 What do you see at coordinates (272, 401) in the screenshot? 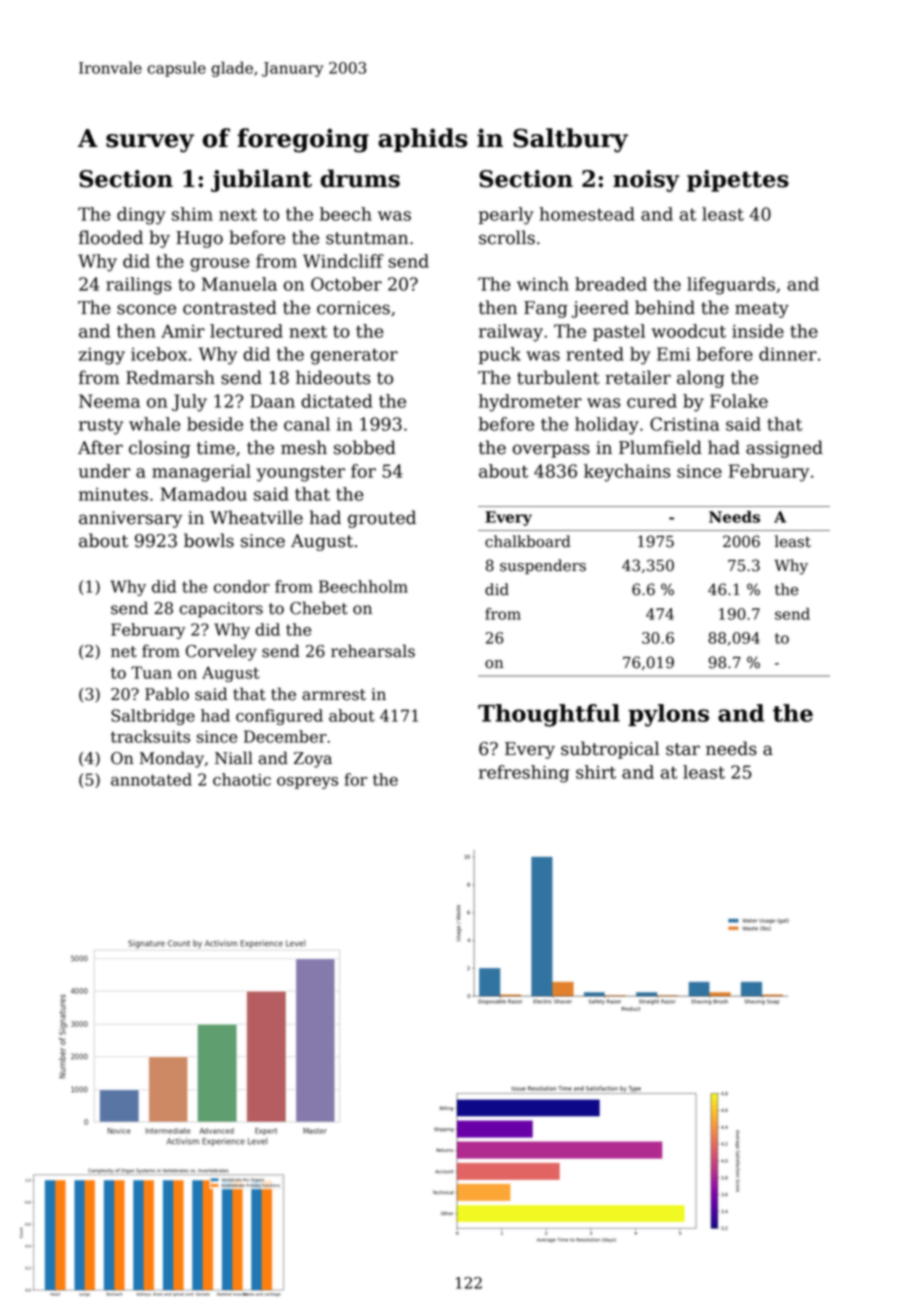
I see `Daan` at bounding box center [272, 401].
